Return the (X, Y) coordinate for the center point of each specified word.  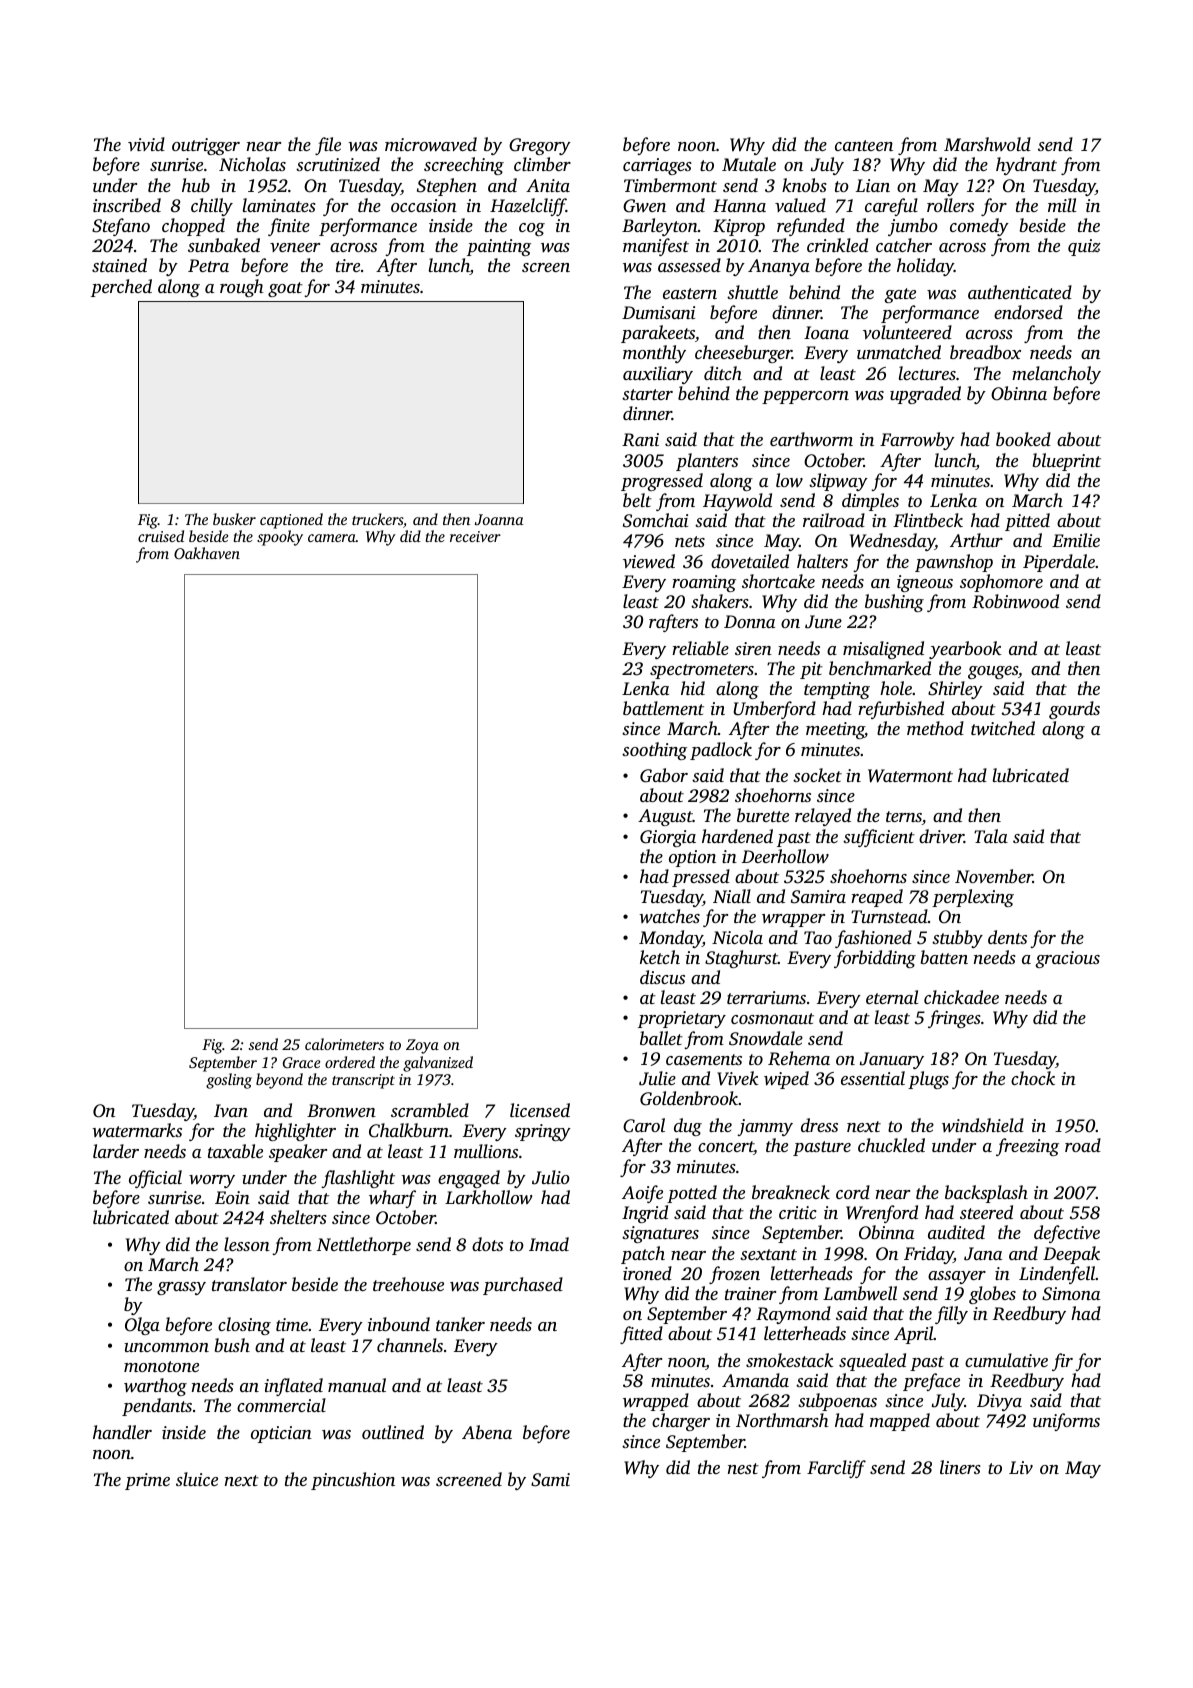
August (665, 817)
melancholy (1056, 375)
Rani (640, 440)
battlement (663, 708)
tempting (837, 690)
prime (147, 1481)
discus (662, 977)
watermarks (137, 1130)
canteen (864, 145)
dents (1007, 937)
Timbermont (670, 185)
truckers (377, 519)
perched (121, 288)
